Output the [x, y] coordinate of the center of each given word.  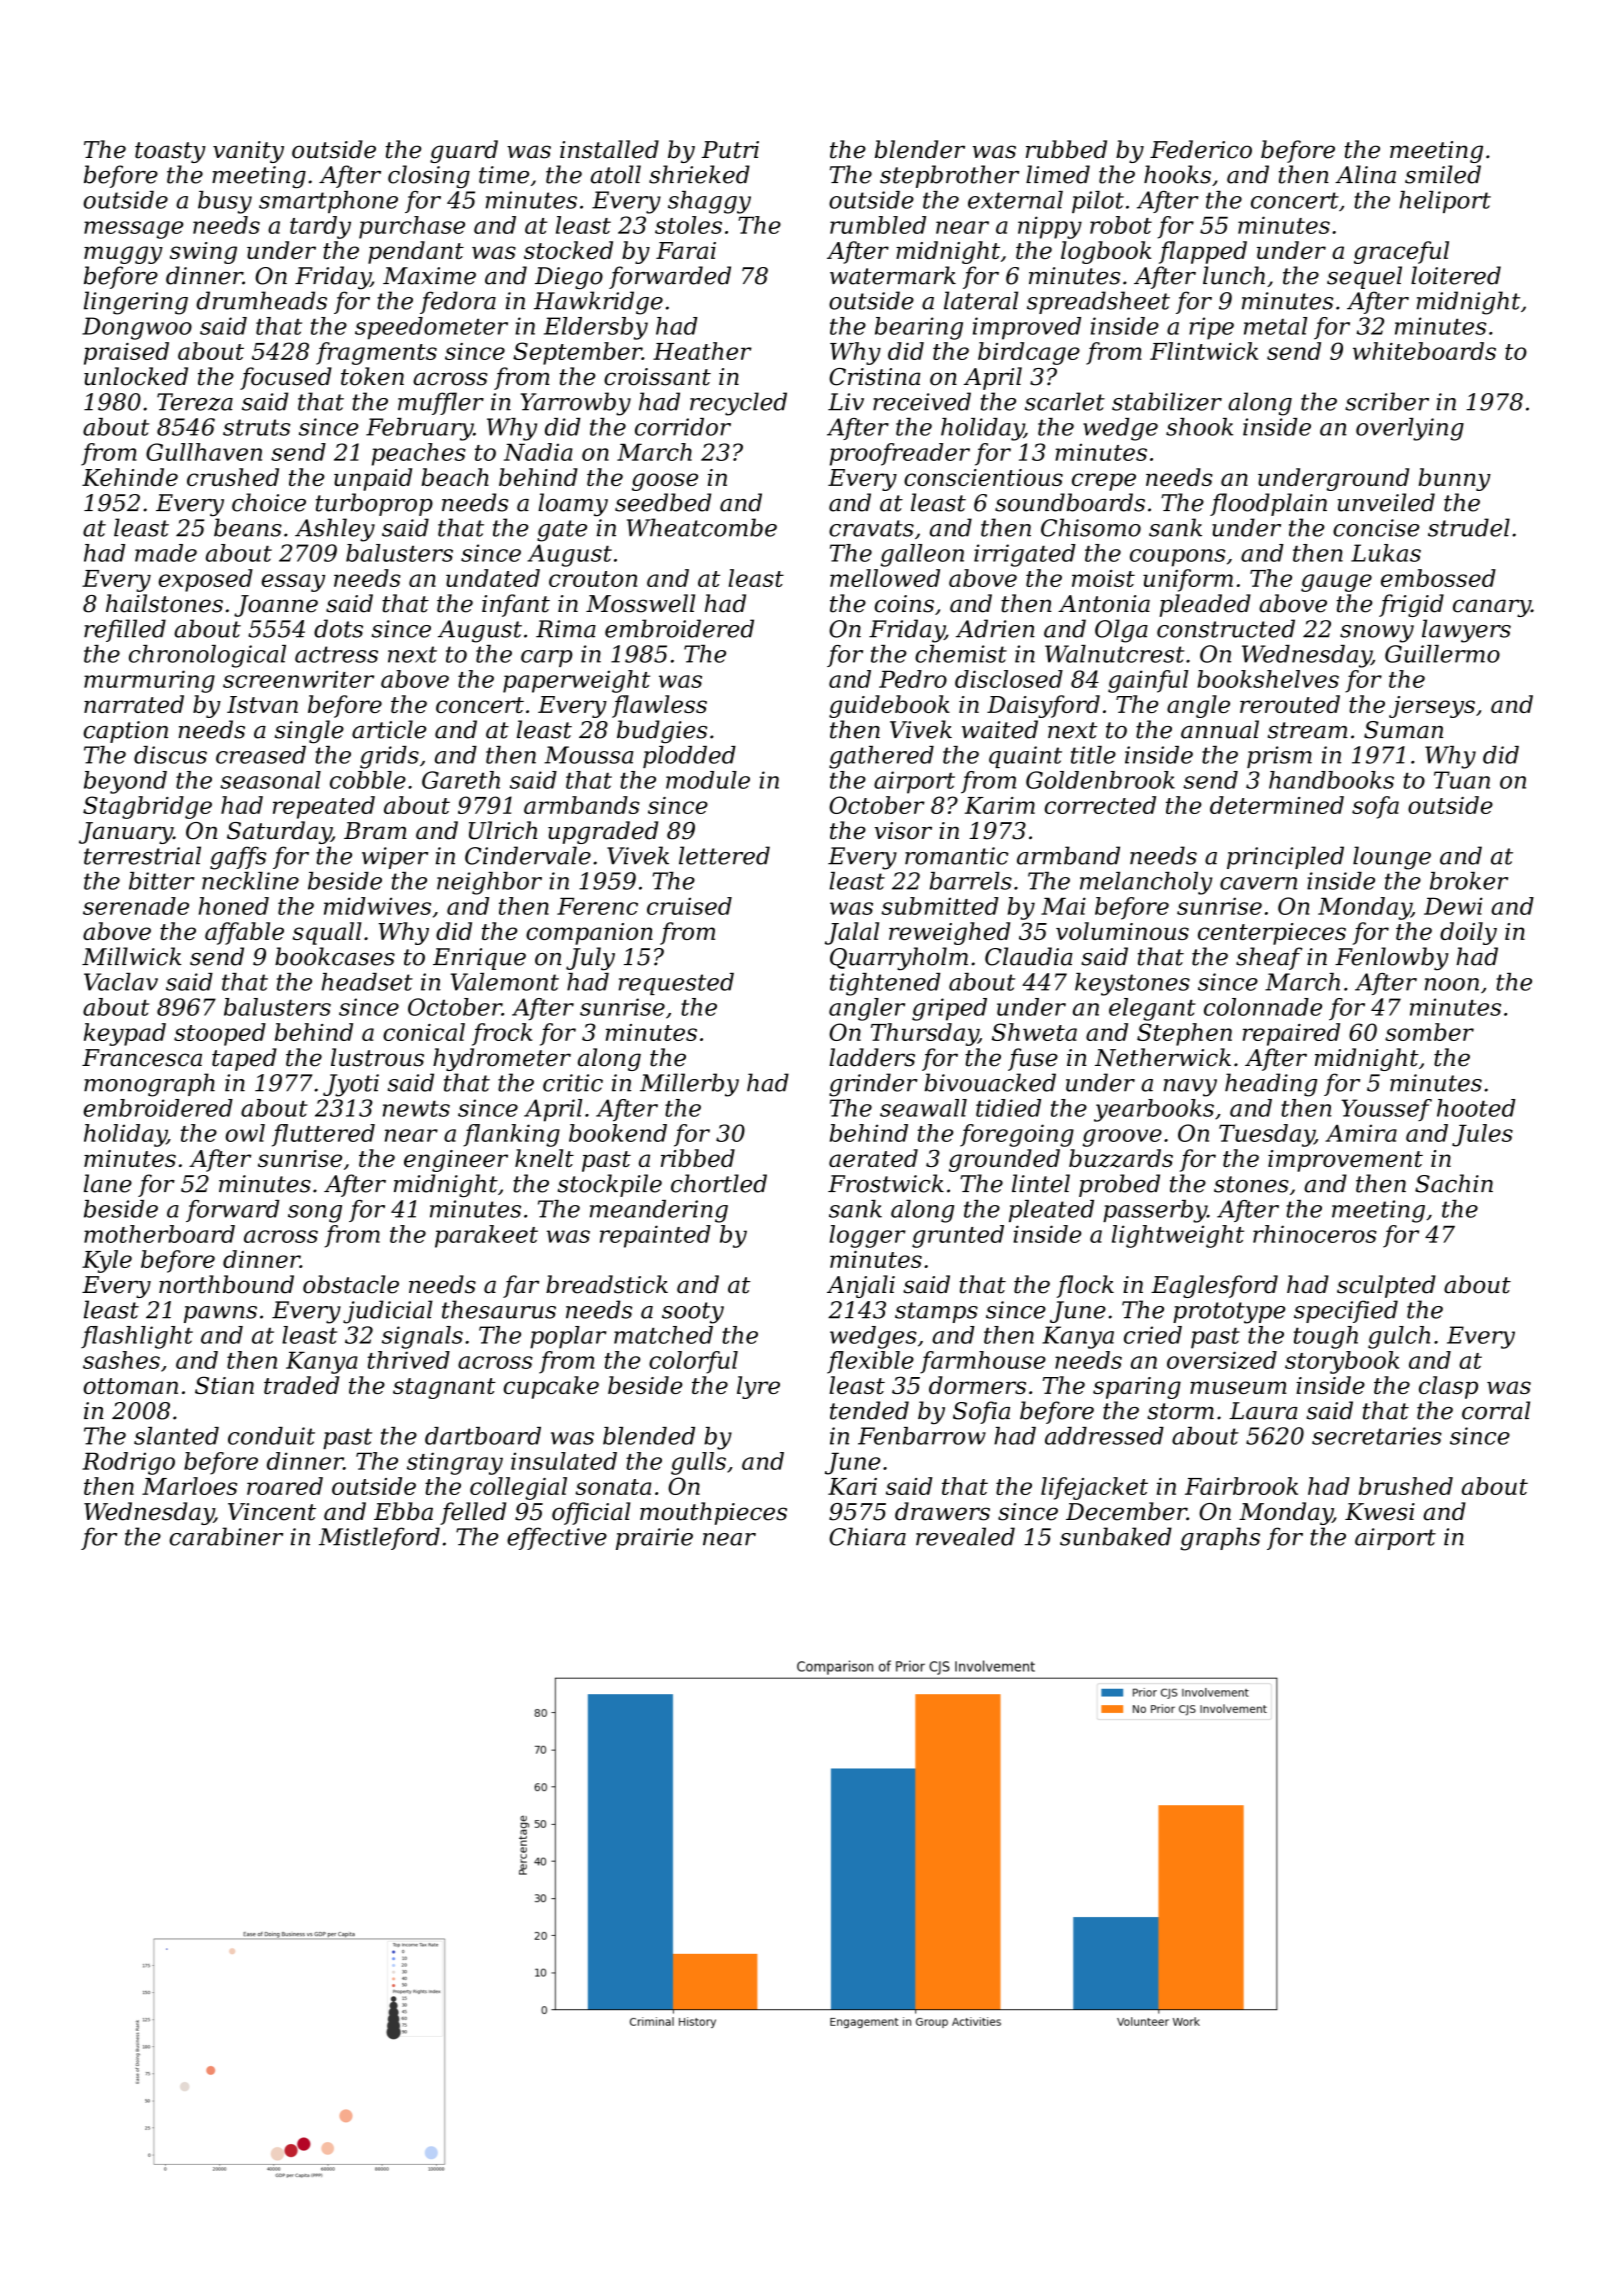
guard [464, 151]
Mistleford [379, 1538]
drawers [942, 1511]
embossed [1438, 578]
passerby [1155, 1211]
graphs [1220, 1539]
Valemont [504, 982]
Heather [702, 351]
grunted [958, 1236]
